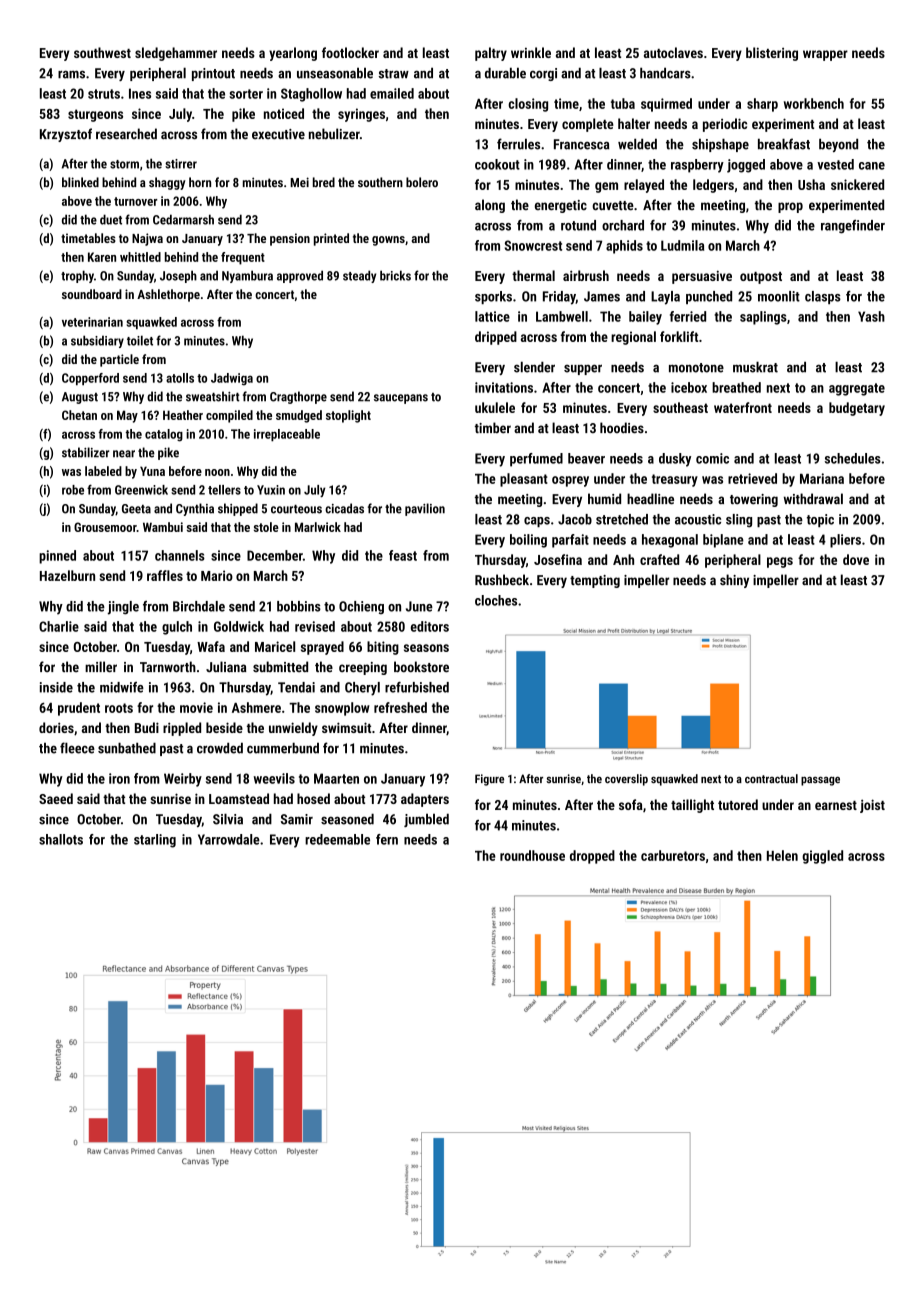 The width and height of the screenshot is (924, 1308). What do you see at coordinates (318, 527) in the screenshot?
I see `Marlwick` at bounding box center [318, 527].
